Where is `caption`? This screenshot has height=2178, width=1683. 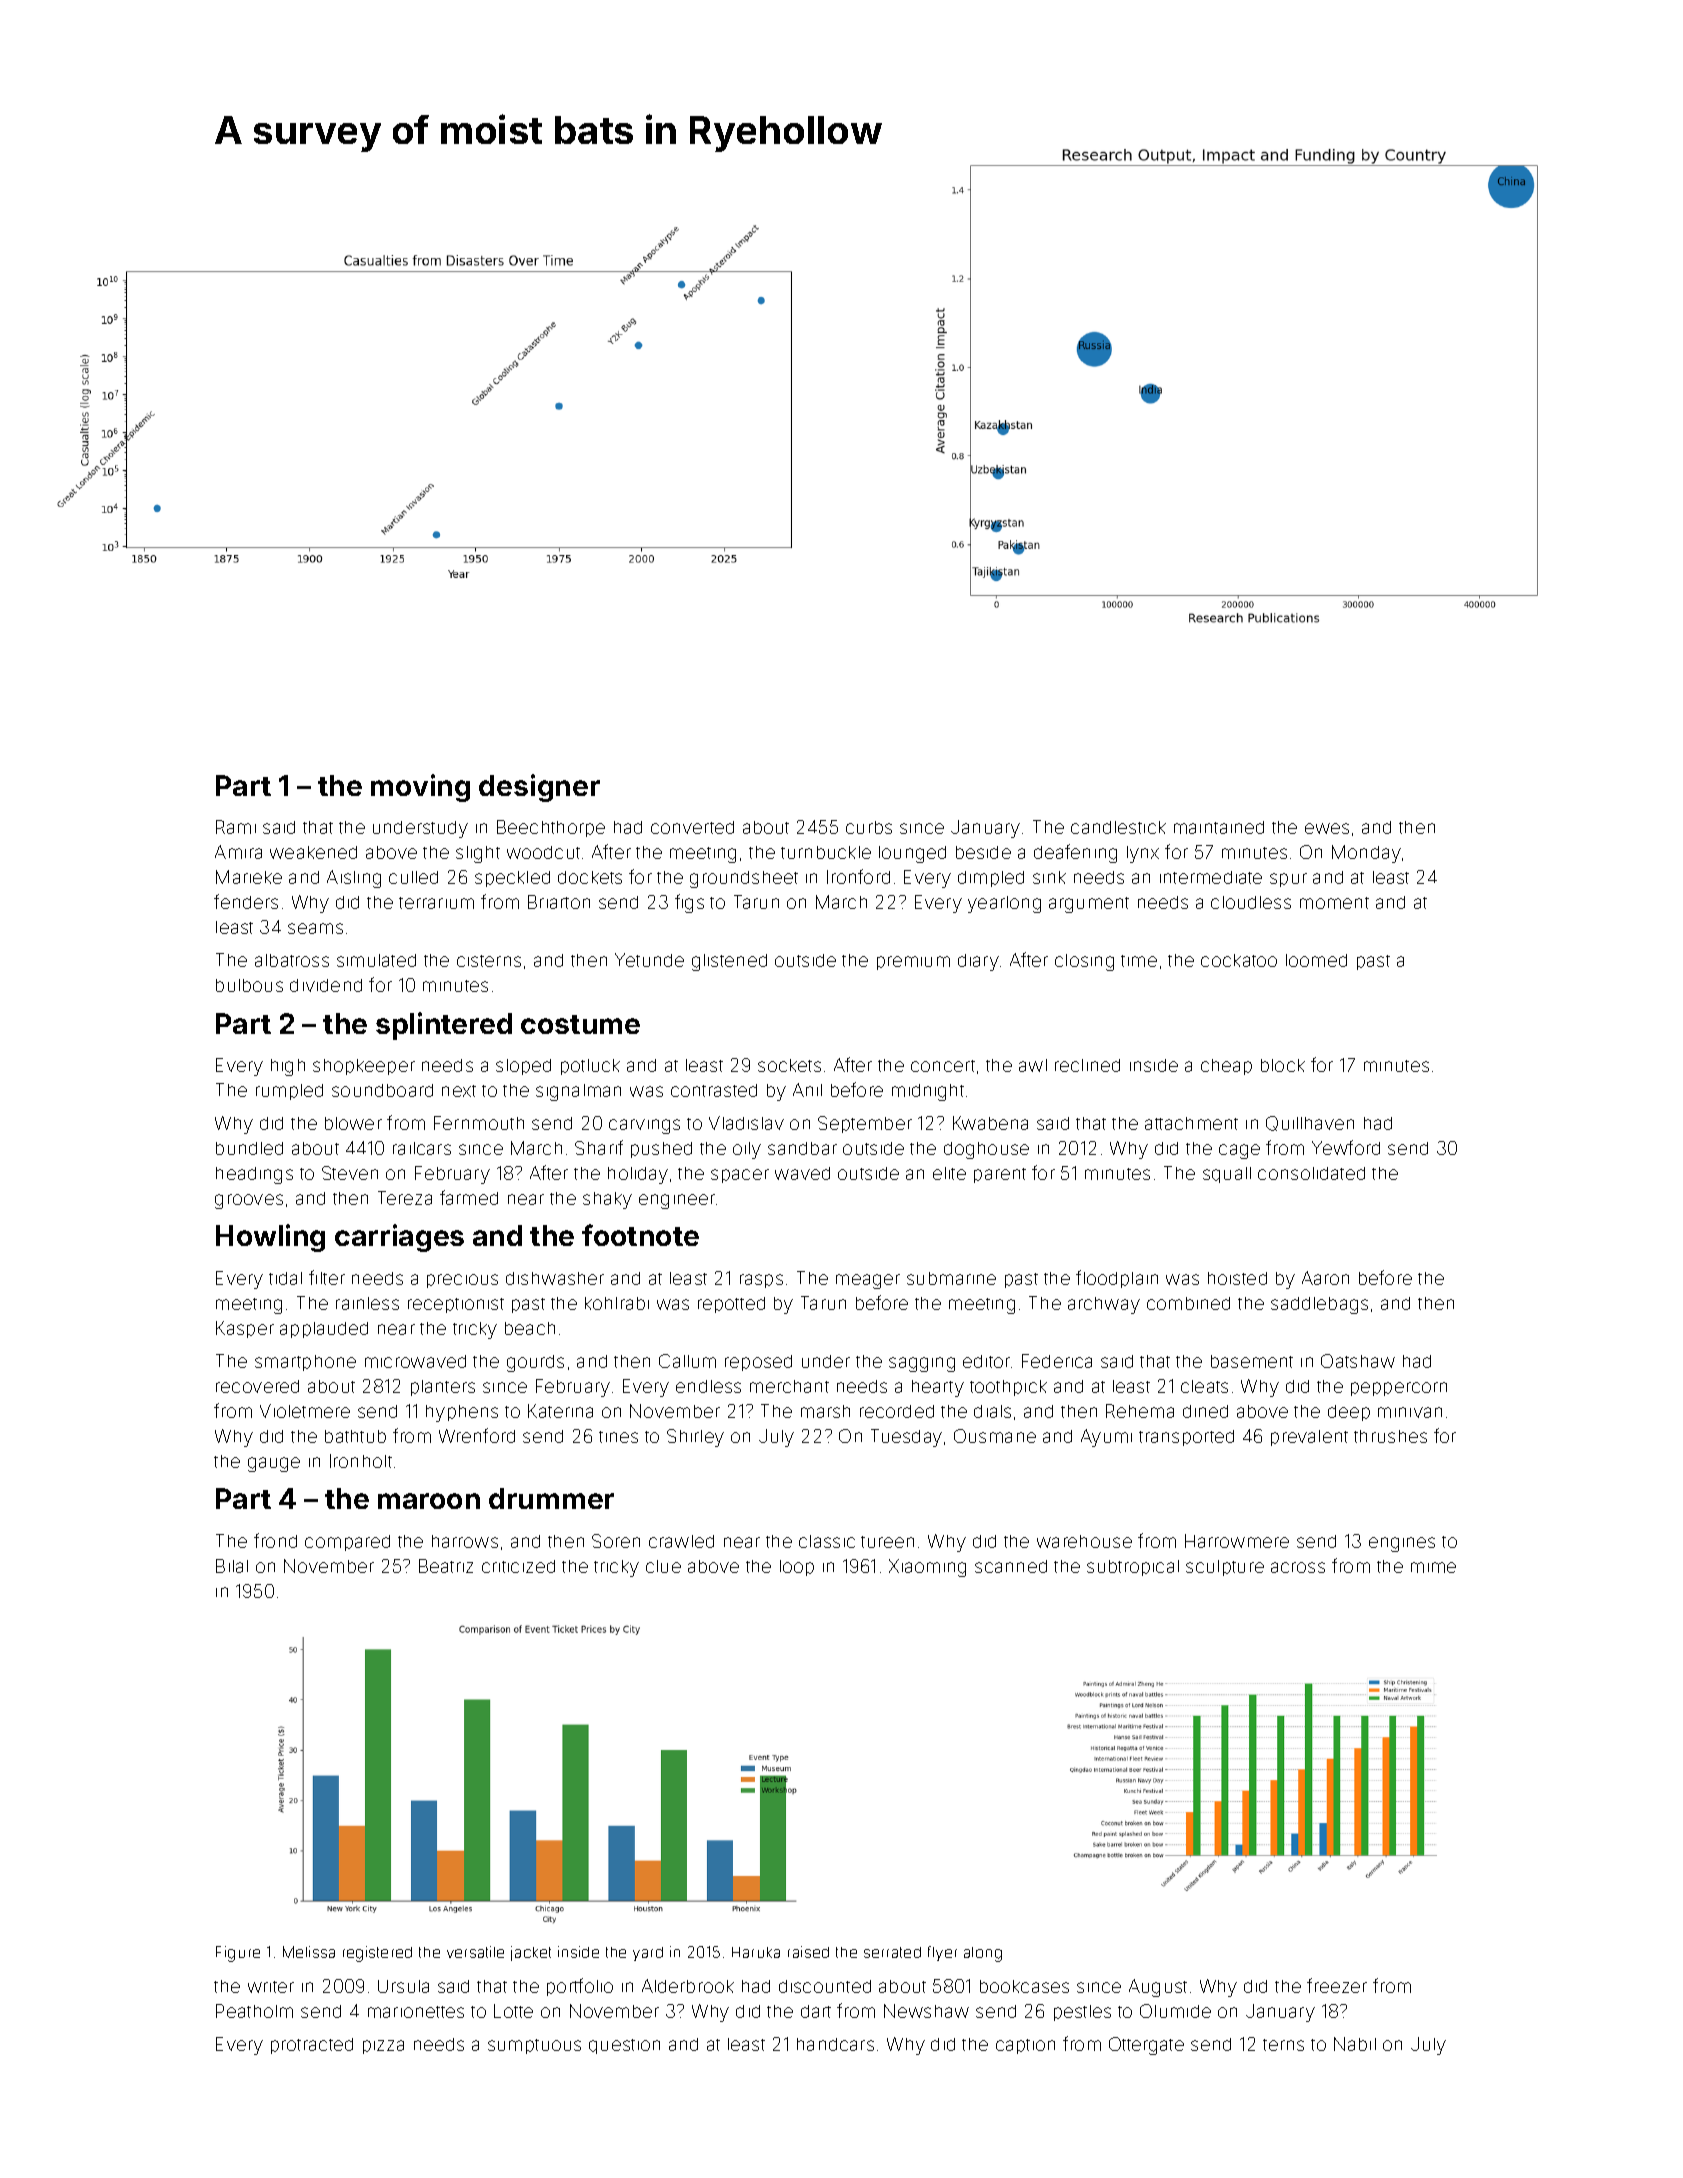
caption is located at coordinates (1025, 2046).
